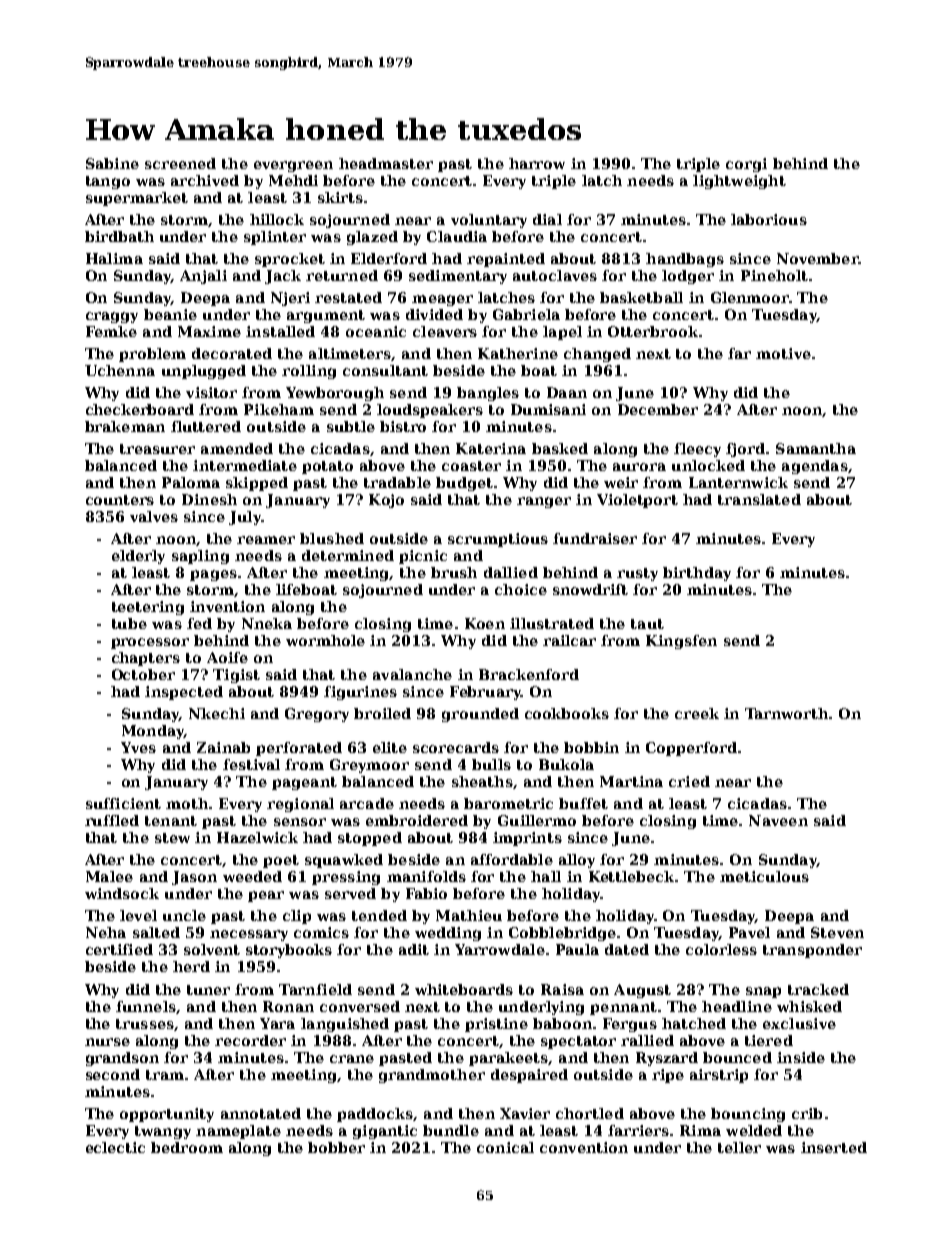  Describe the element at coordinates (208, 990) in the image. I see `tuner` at that location.
